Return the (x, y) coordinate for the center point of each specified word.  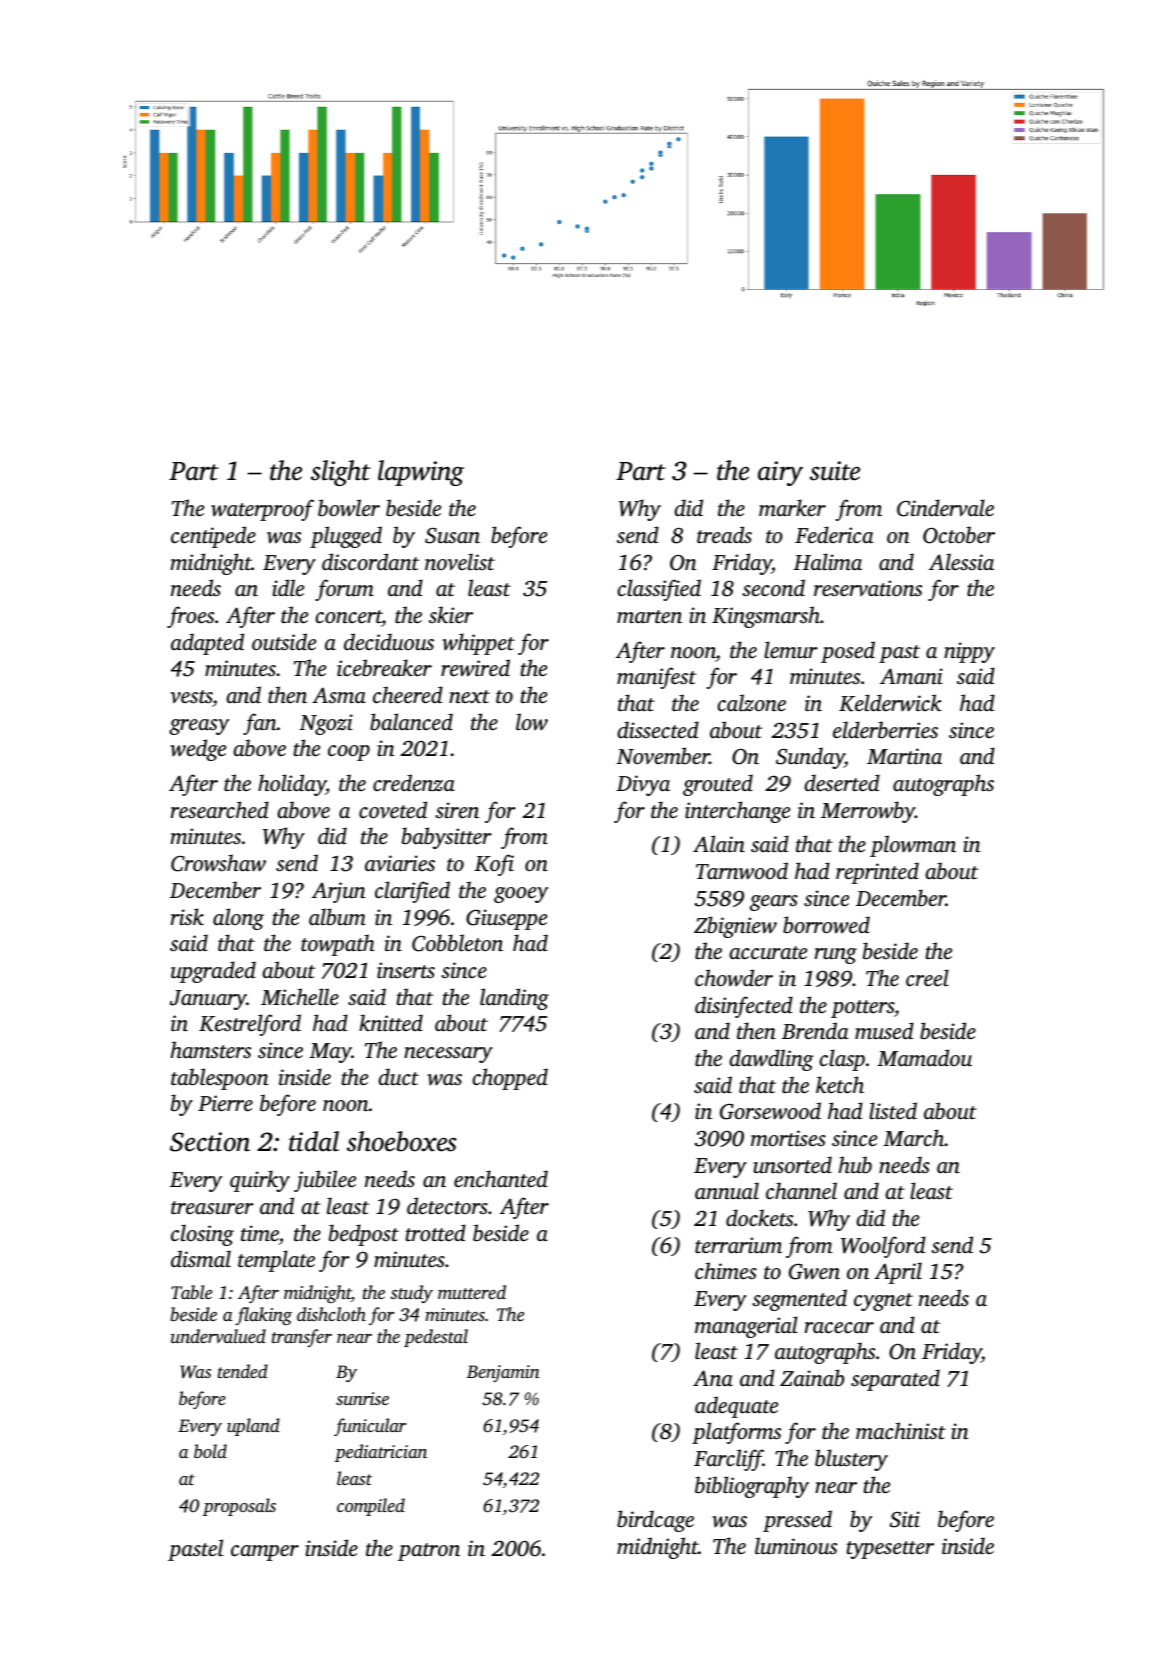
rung (836, 956)
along (238, 919)
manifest (656, 678)
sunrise (362, 1398)
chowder (734, 977)
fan (260, 724)
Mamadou (924, 1057)
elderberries (885, 729)
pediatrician (381, 1453)
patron (429, 1552)
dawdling (771, 1060)
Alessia (961, 561)
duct (398, 1076)
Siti (905, 1519)
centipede (213, 537)
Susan (452, 536)
